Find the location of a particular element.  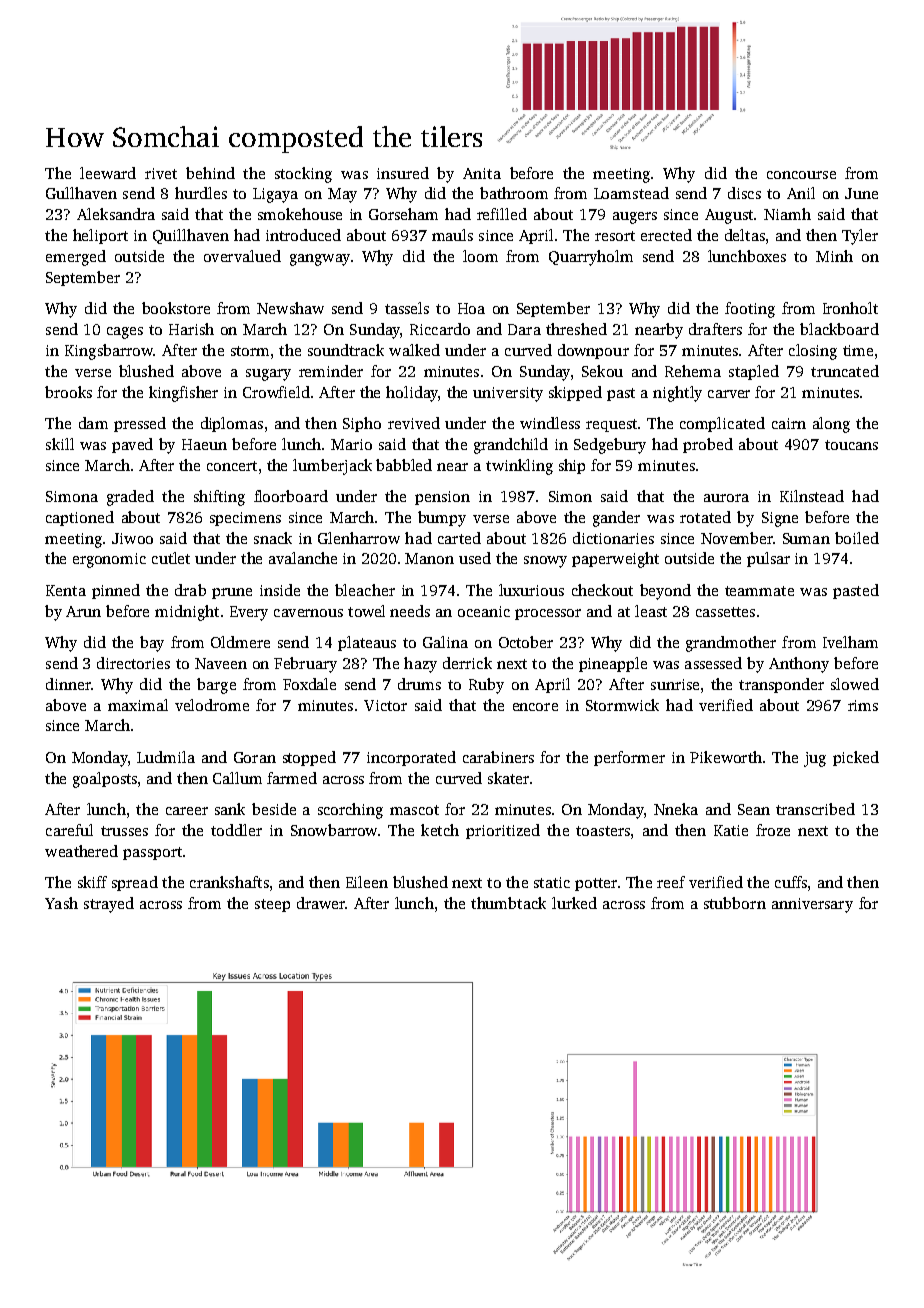

trusses is located at coordinates (124, 831).
